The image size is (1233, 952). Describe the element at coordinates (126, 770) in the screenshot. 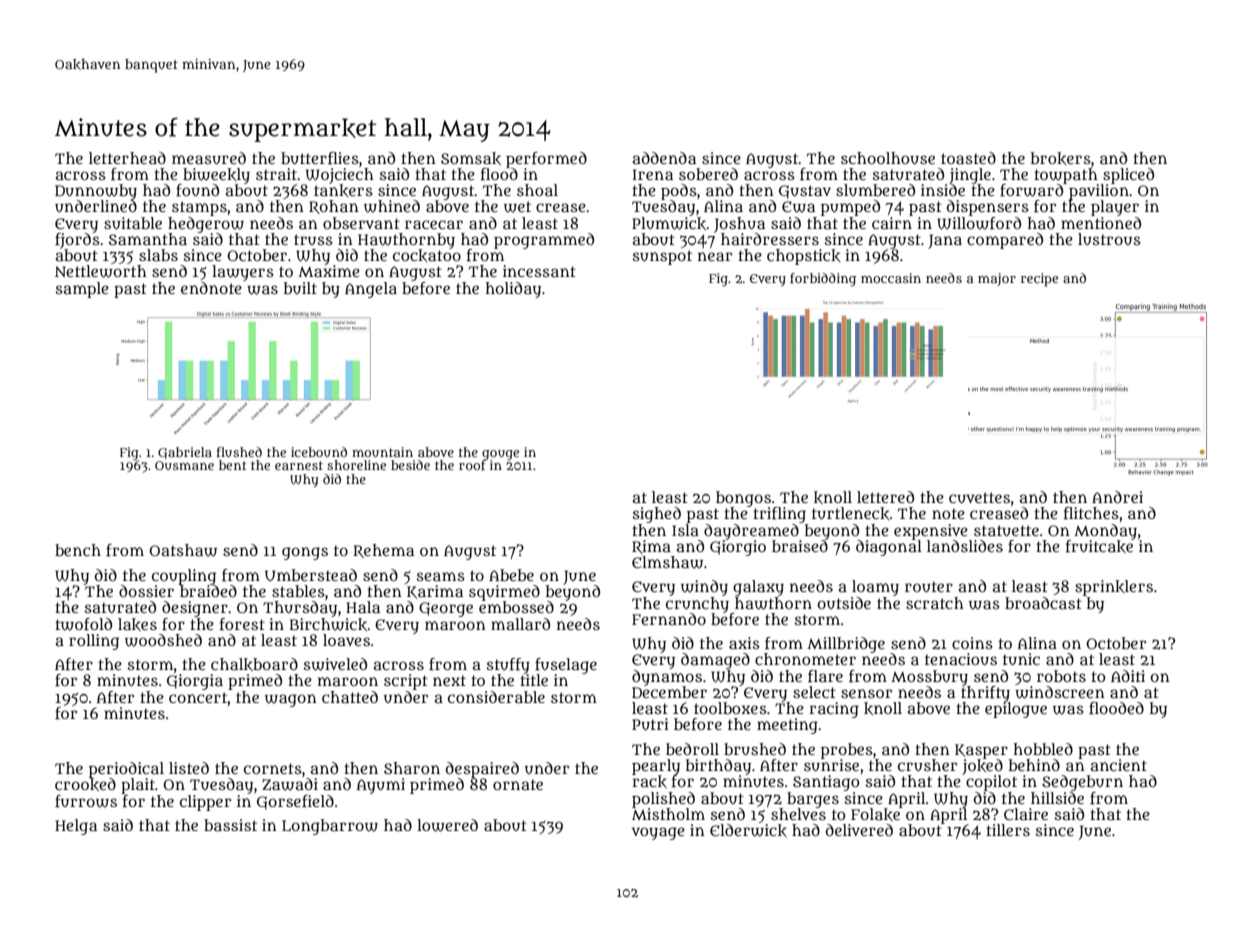

I see `periodical` at that location.
